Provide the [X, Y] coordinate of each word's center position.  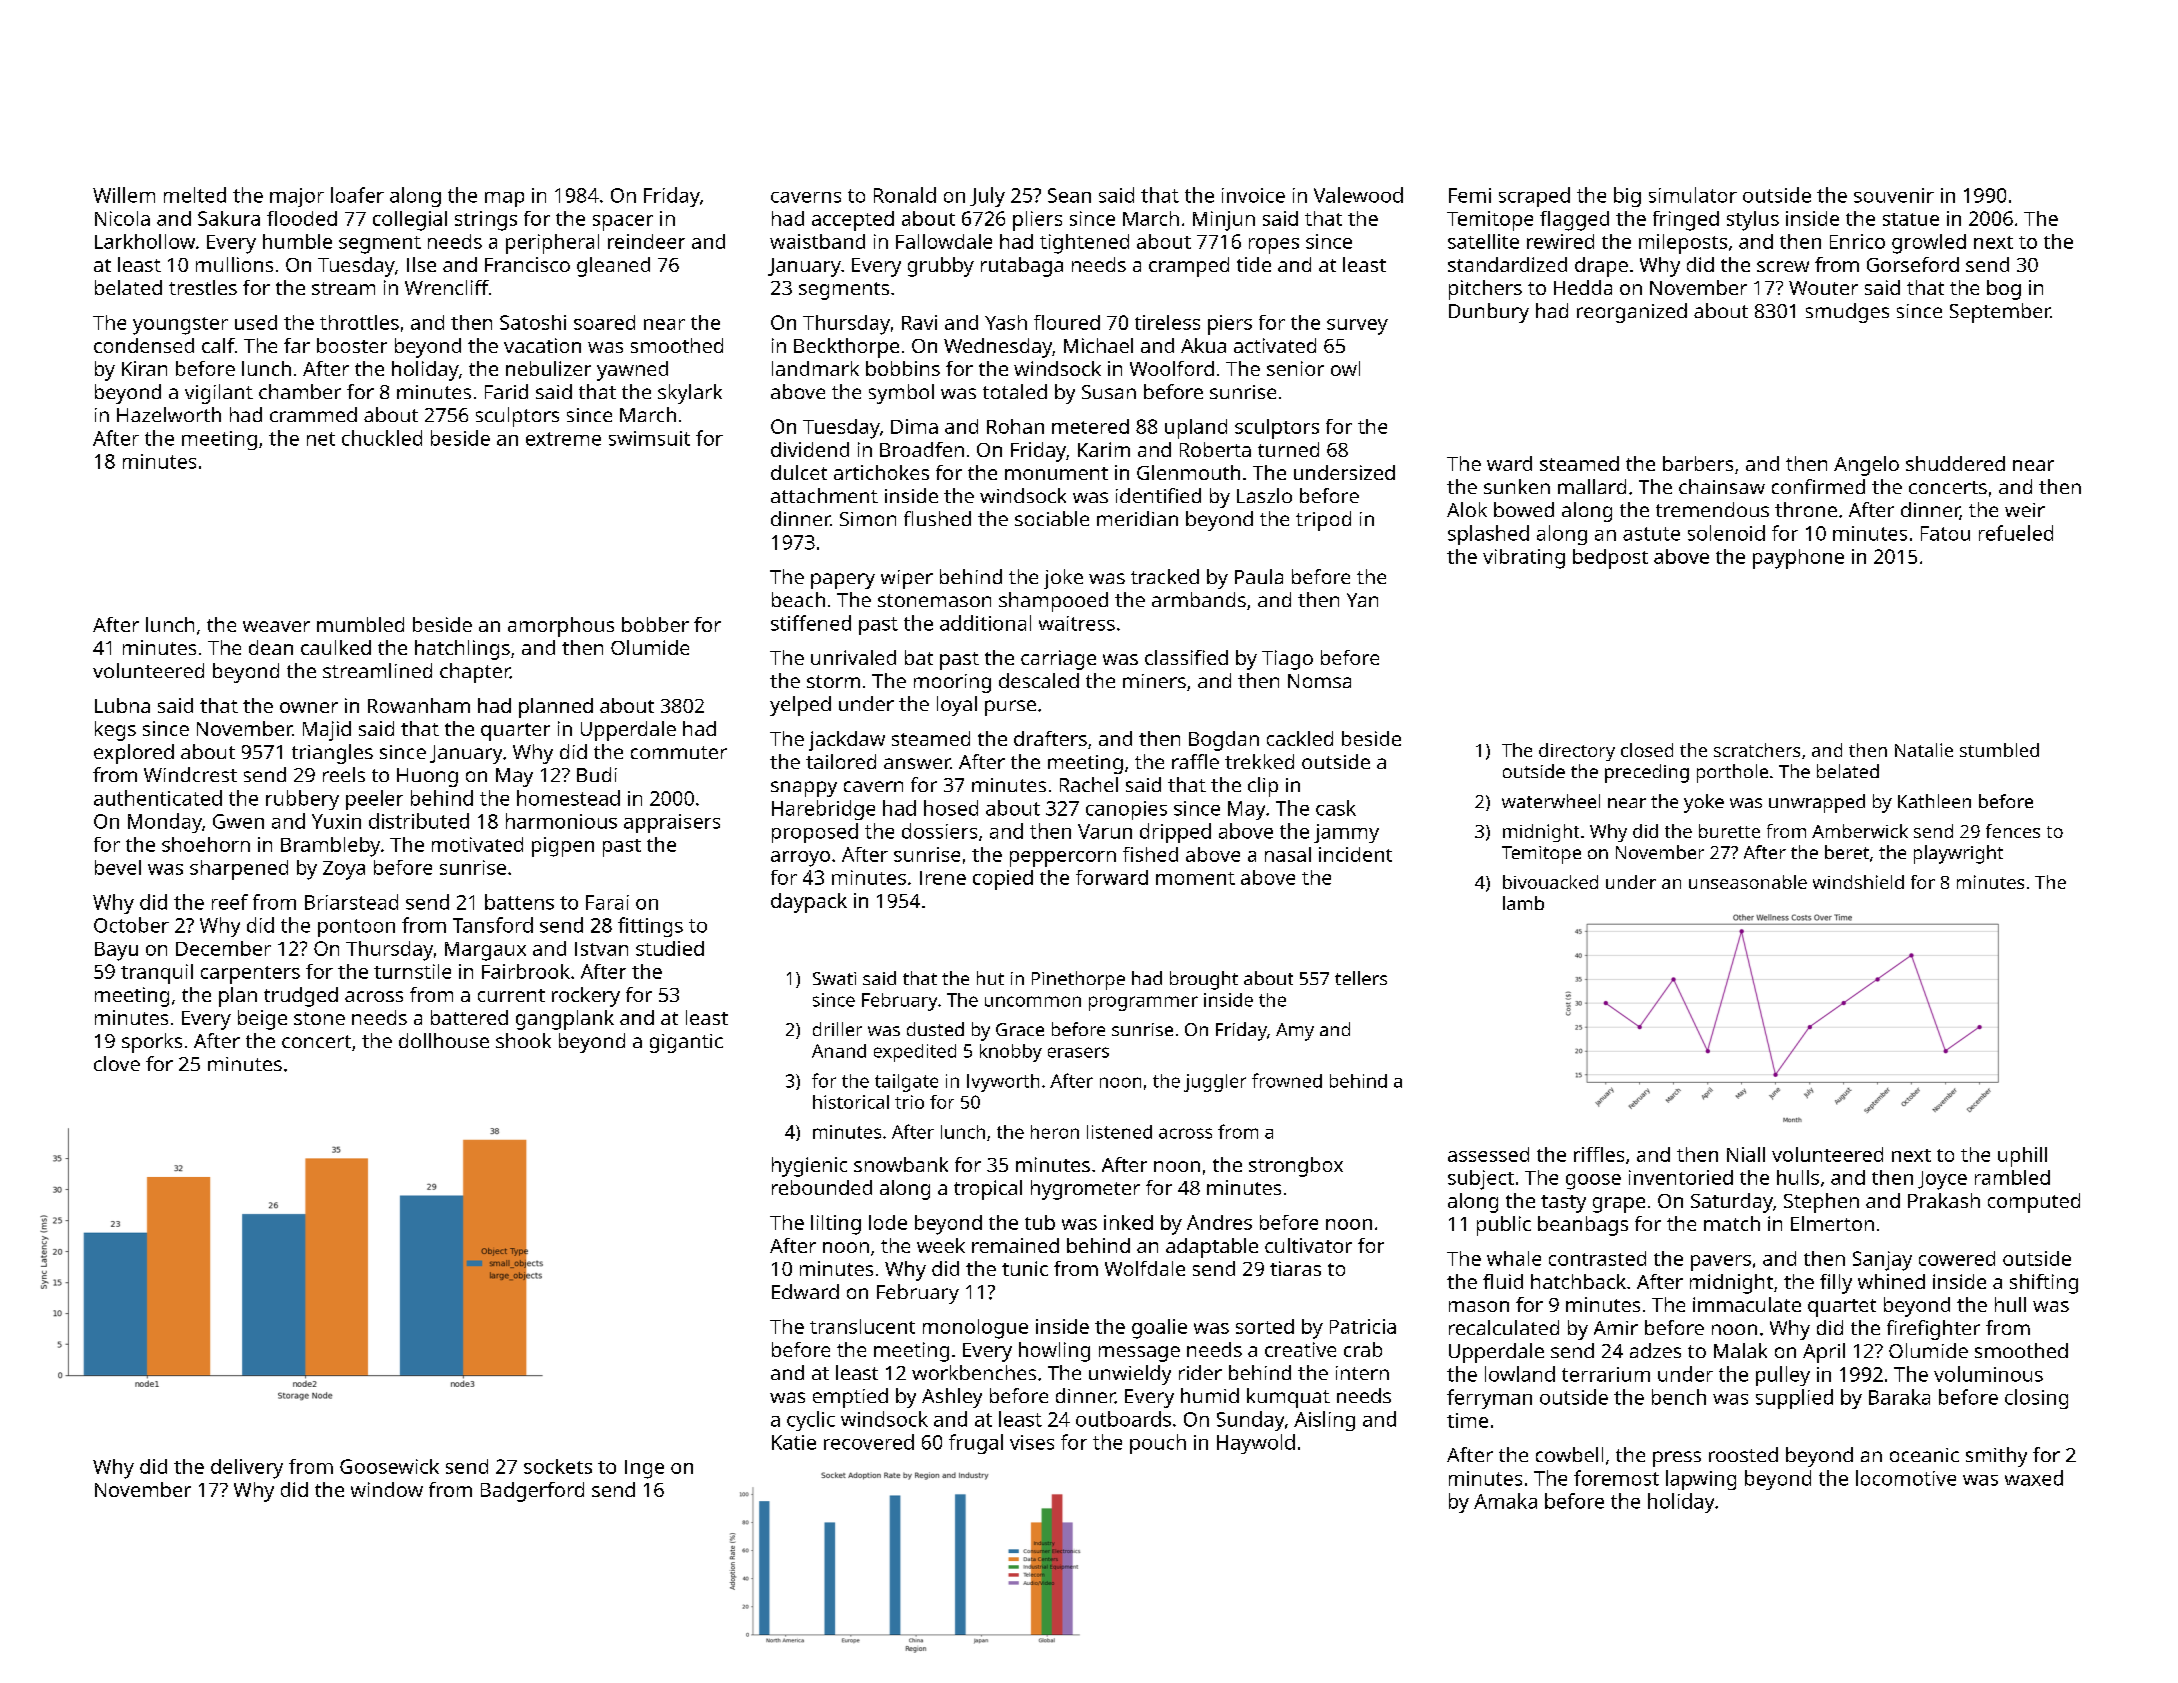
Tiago [1287, 660]
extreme [563, 439]
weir [2025, 510]
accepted [853, 221]
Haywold [1256, 1444]
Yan [1362, 600]
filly [1836, 1284]
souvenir [1894, 195]
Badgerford [532, 1492]
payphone [1798, 559]
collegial [410, 221]
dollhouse [444, 1040]
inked [1128, 1222]
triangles [332, 754]
